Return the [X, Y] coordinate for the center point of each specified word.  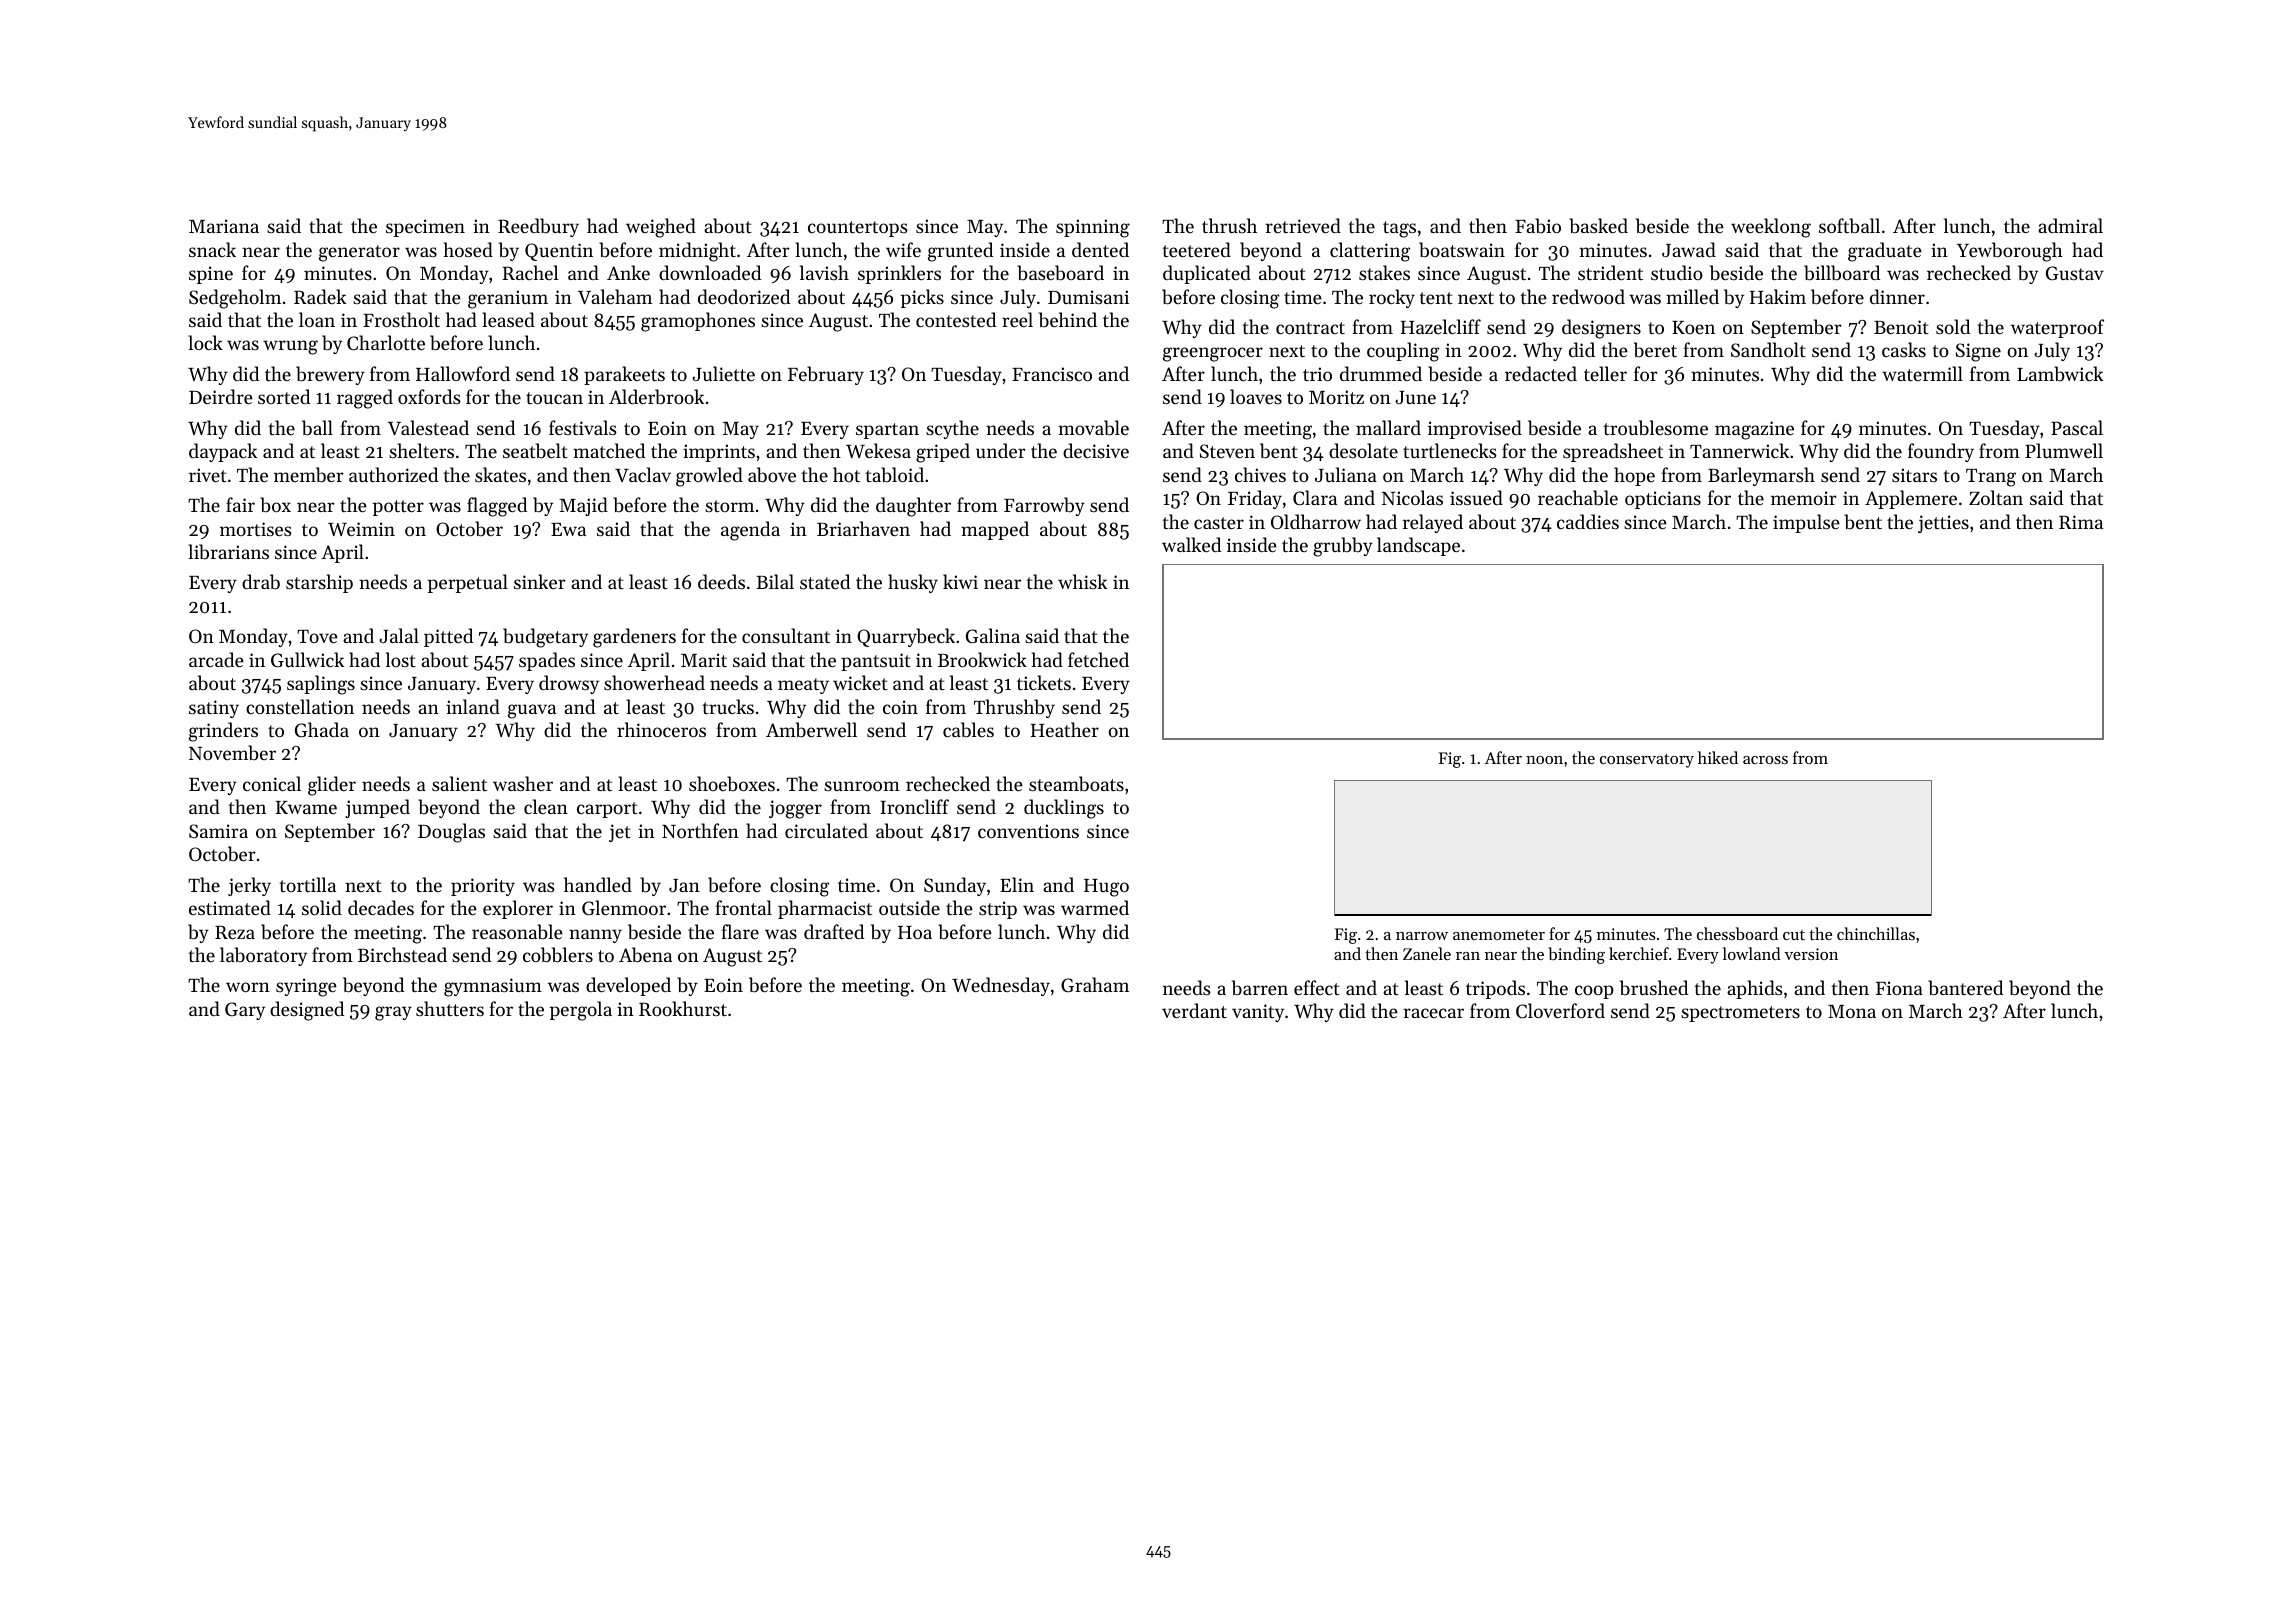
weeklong [1771, 228]
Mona [1852, 1011]
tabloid [895, 474]
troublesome [1656, 428]
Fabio [1538, 225]
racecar [1434, 1013]
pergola [581, 1011]
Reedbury [538, 227]
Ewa [568, 529]
